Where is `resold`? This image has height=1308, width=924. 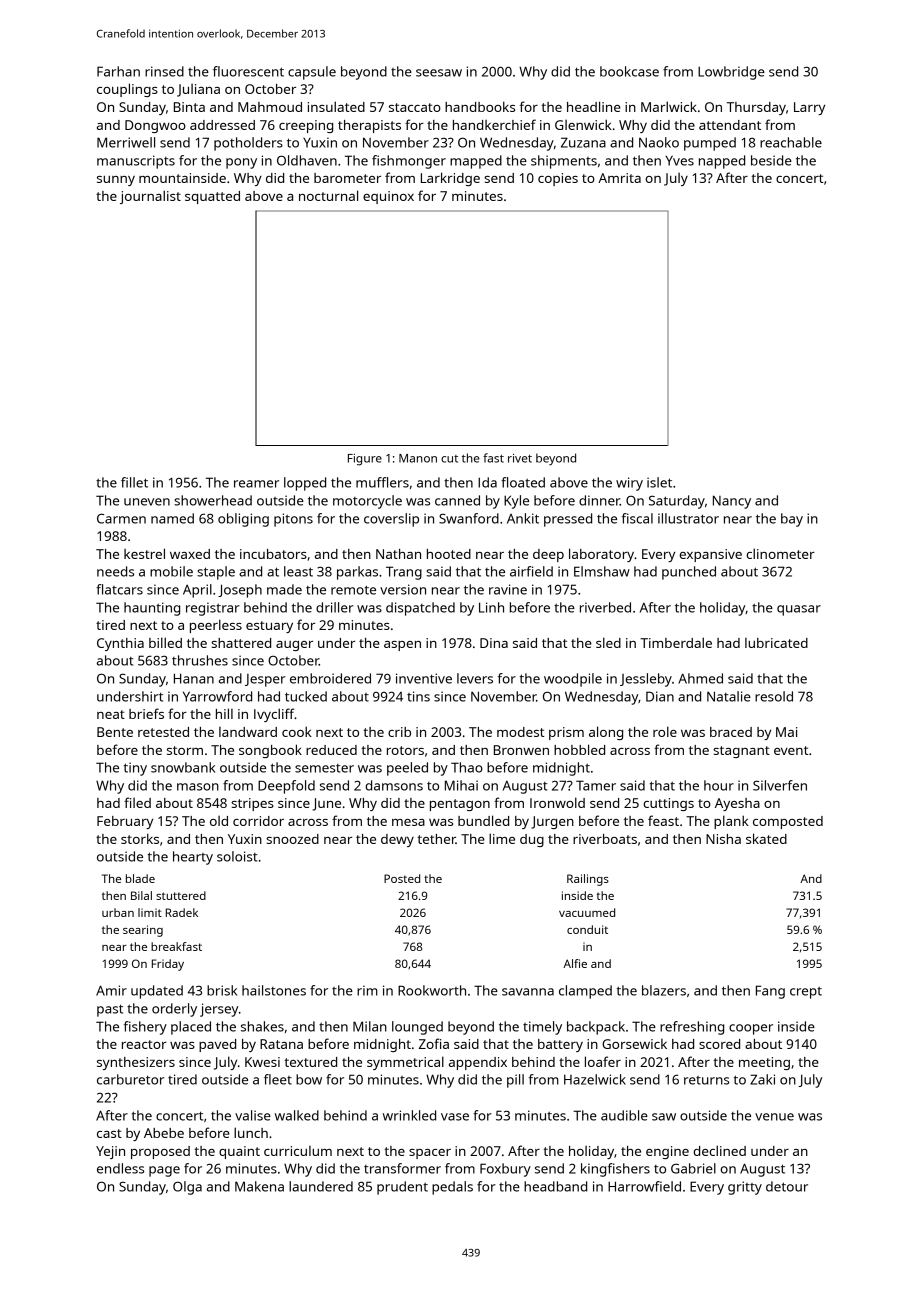
resold is located at coordinates (774, 696).
